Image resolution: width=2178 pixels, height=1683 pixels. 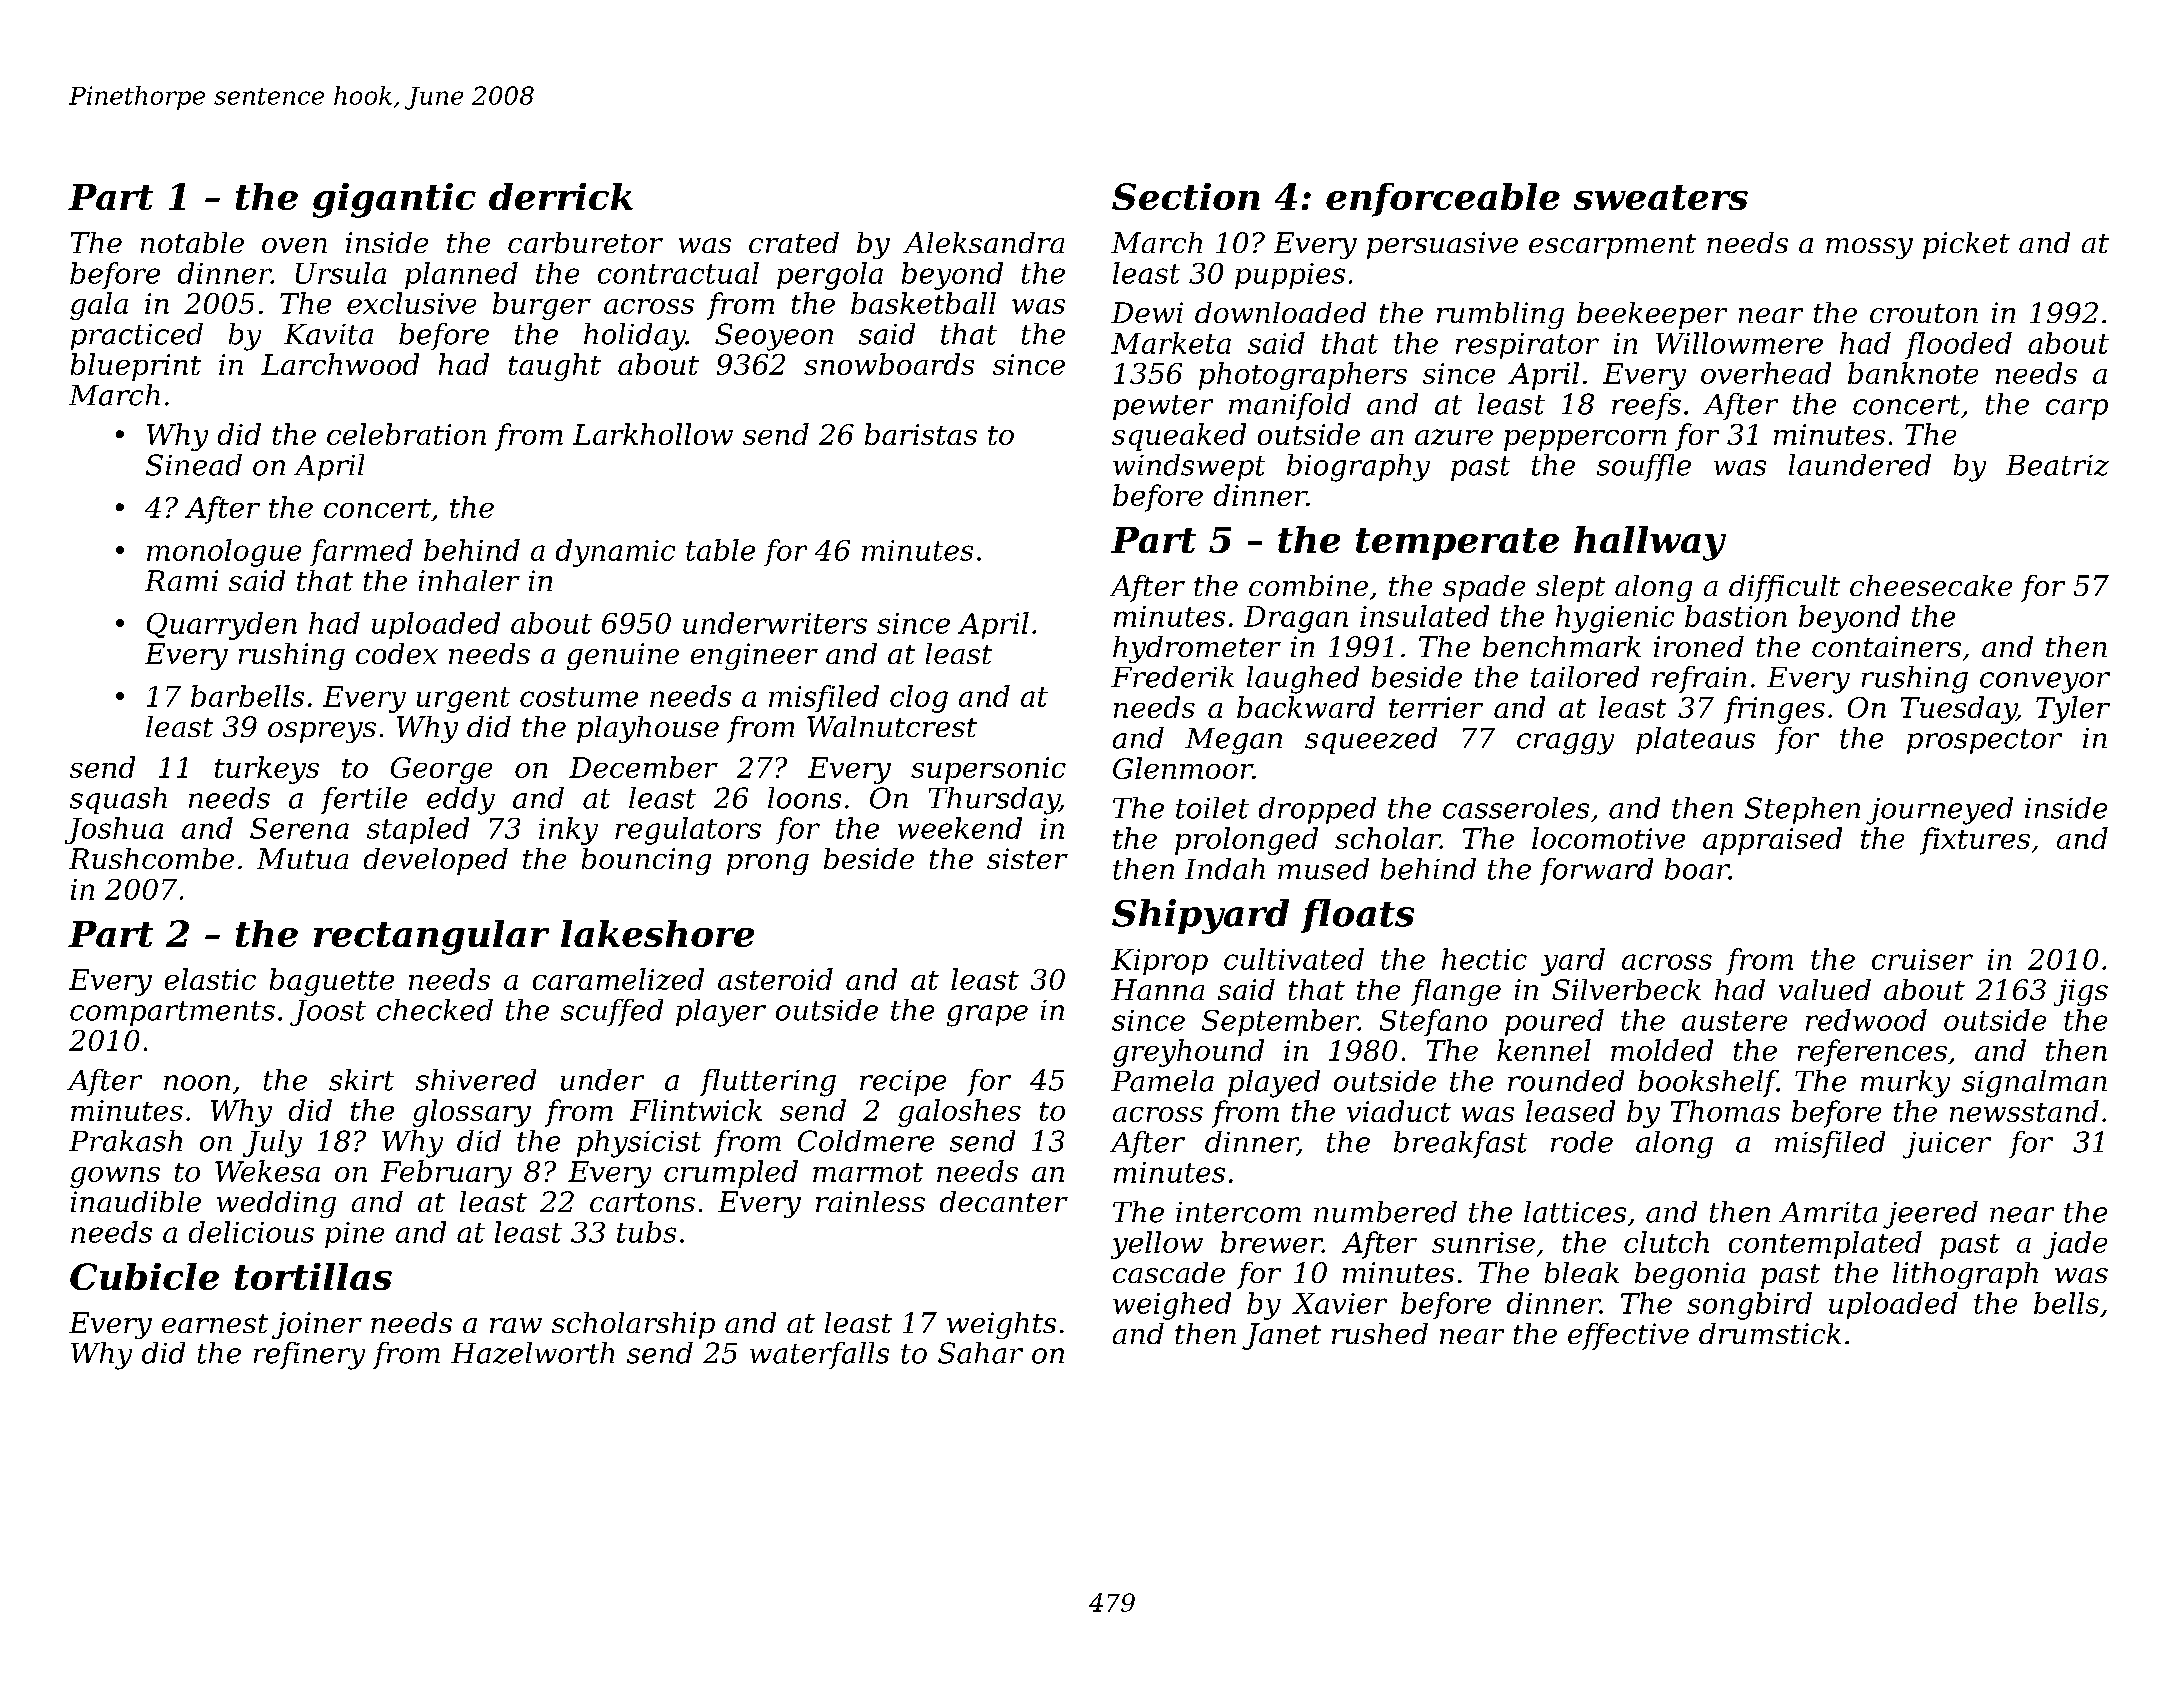 I want to click on jigs, so click(x=2081, y=992).
